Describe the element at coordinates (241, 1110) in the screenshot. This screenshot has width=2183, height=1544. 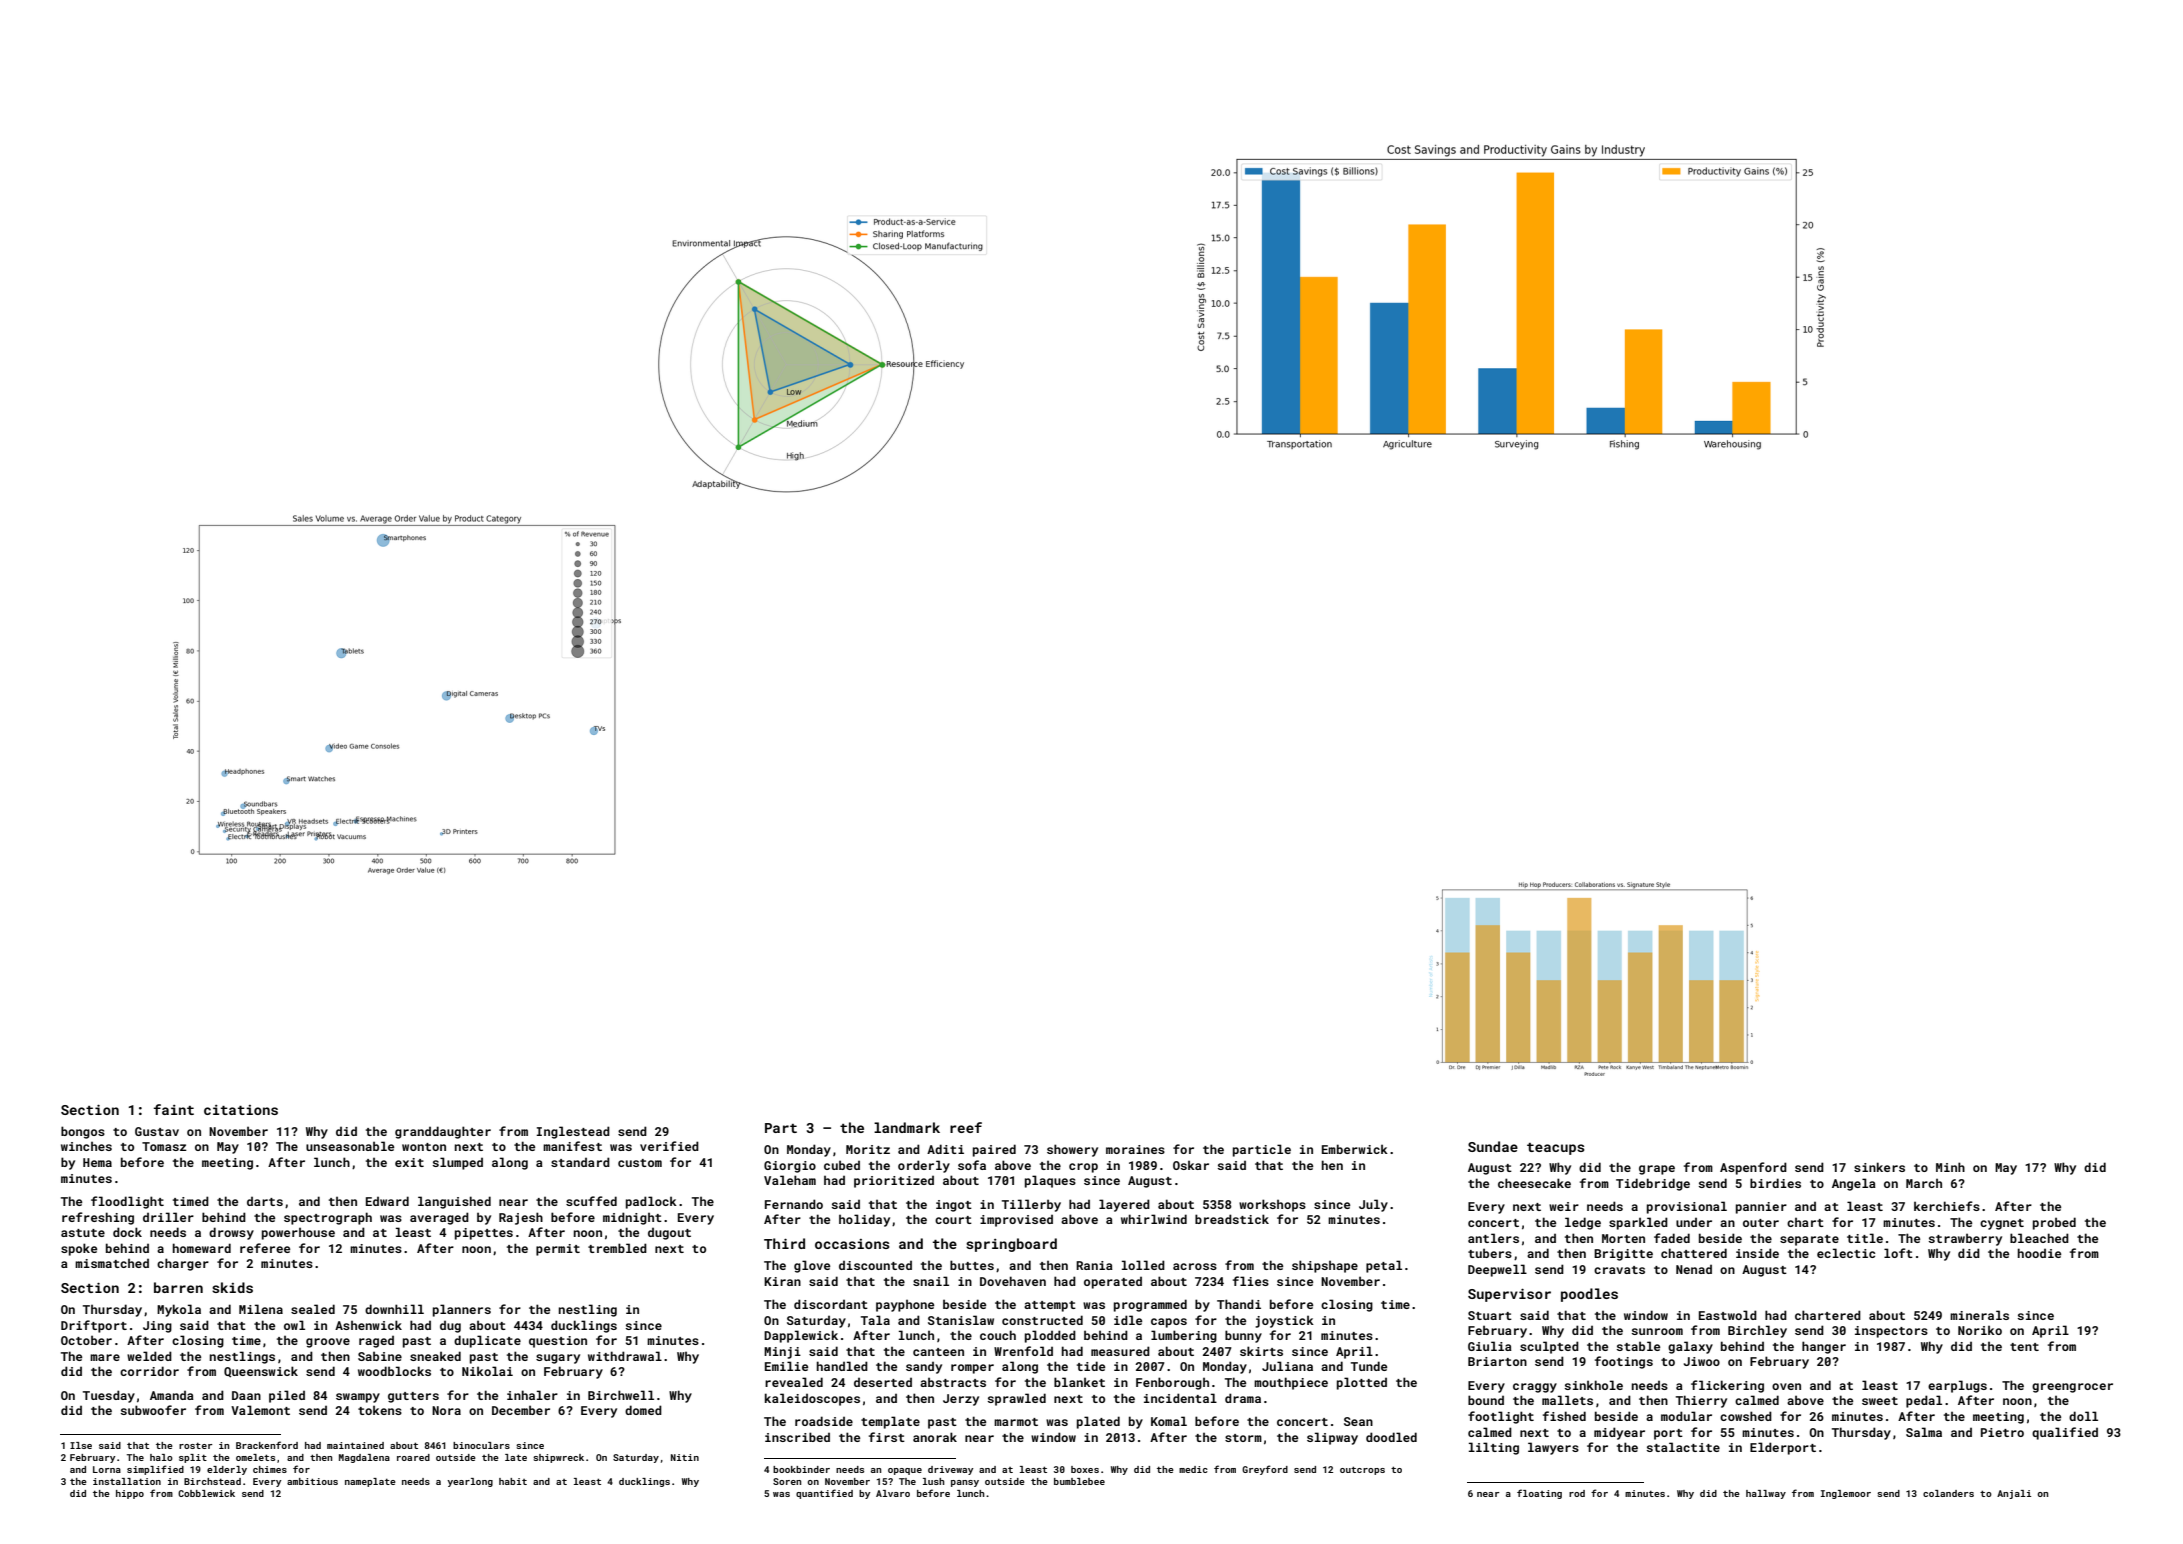
I see `citations` at that location.
